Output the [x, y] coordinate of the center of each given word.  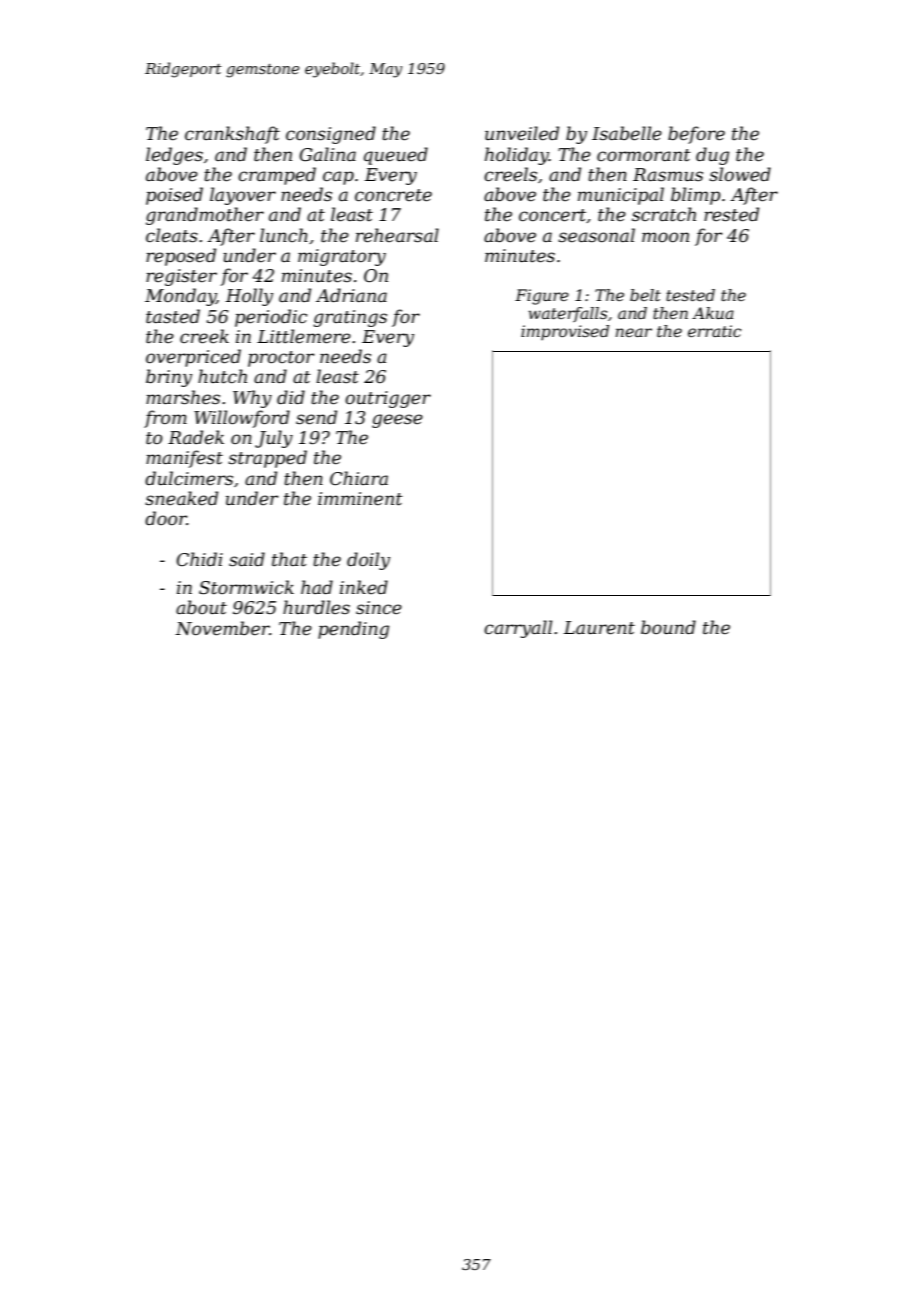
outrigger [388, 399]
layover [243, 196]
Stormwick [246, 587]
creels [510, 174]
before [696, 135]
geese [397, 421]
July [274, 439]
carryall [518, 629]
